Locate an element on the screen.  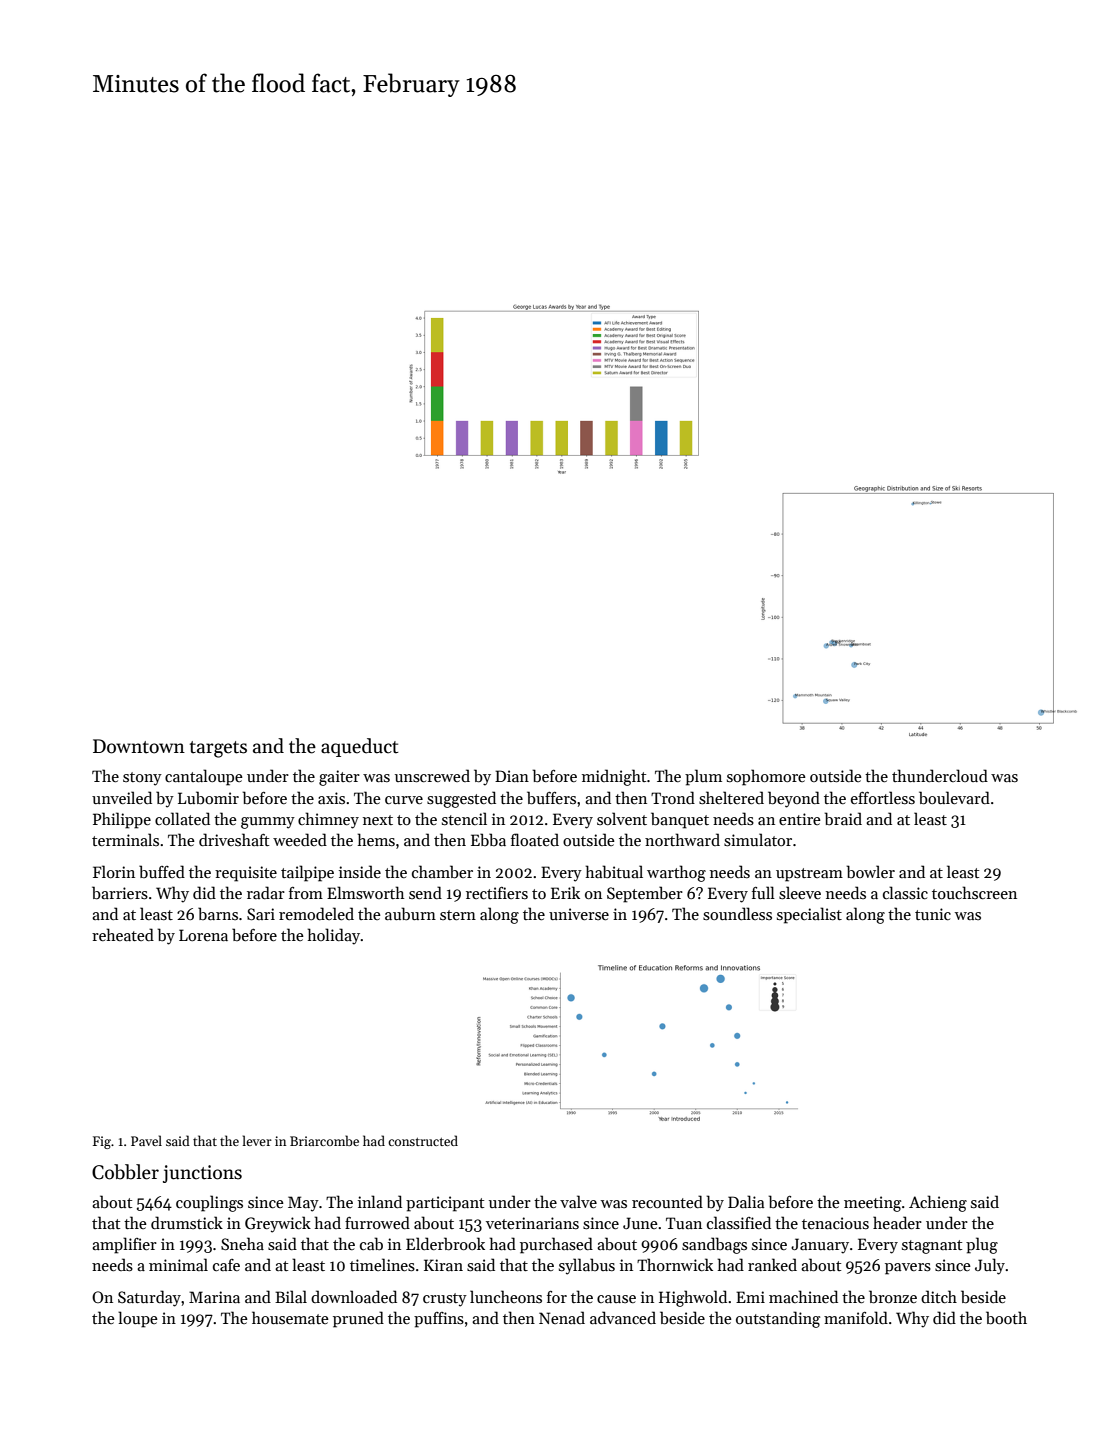
Lorena is located at coordinates (203, 935).
